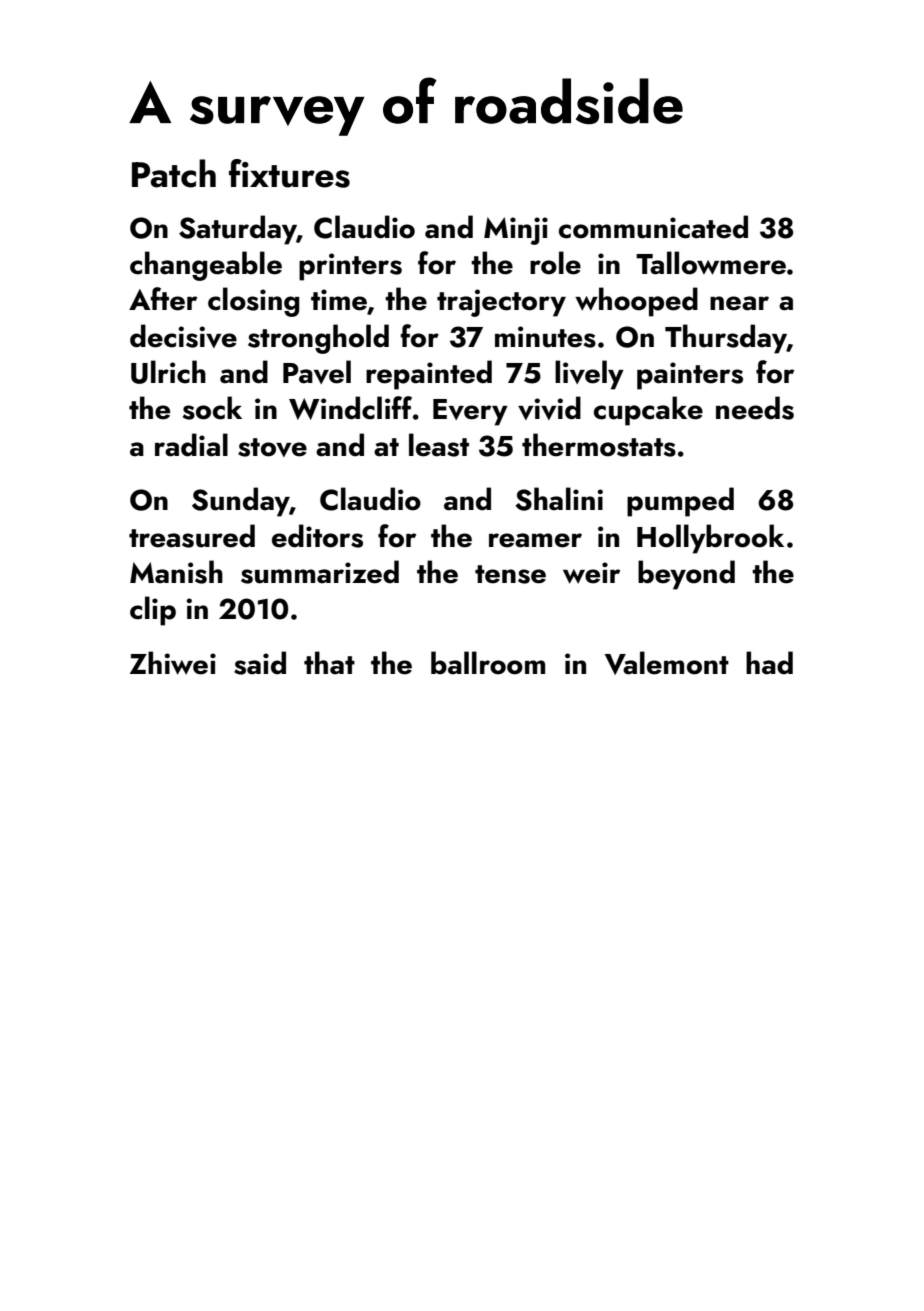 The height and width of the screenshot is (1311, 924). I want to click on After, so click(163, 299).
